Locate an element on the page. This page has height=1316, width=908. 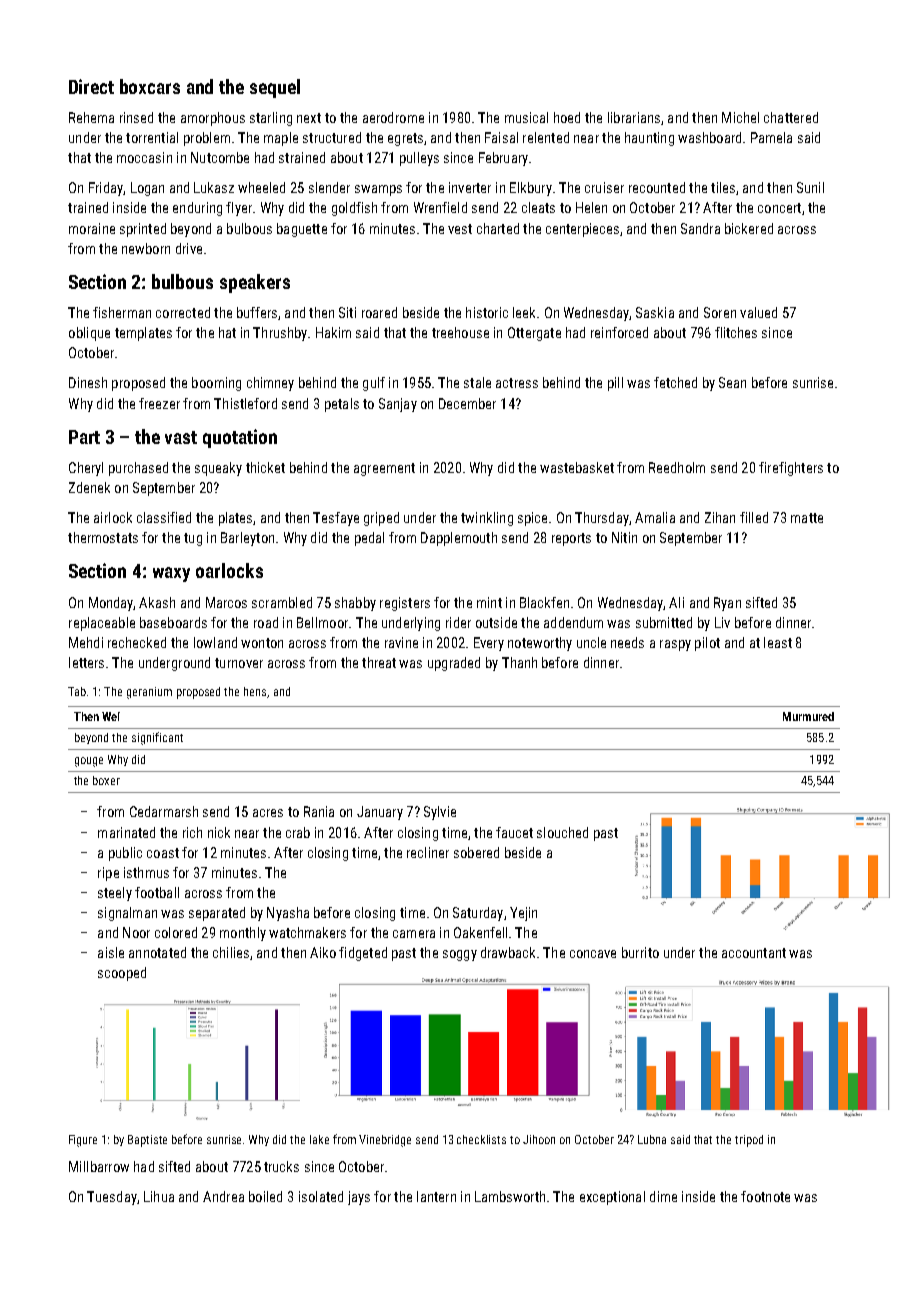
egrets is located at coordinates (405, 139).
